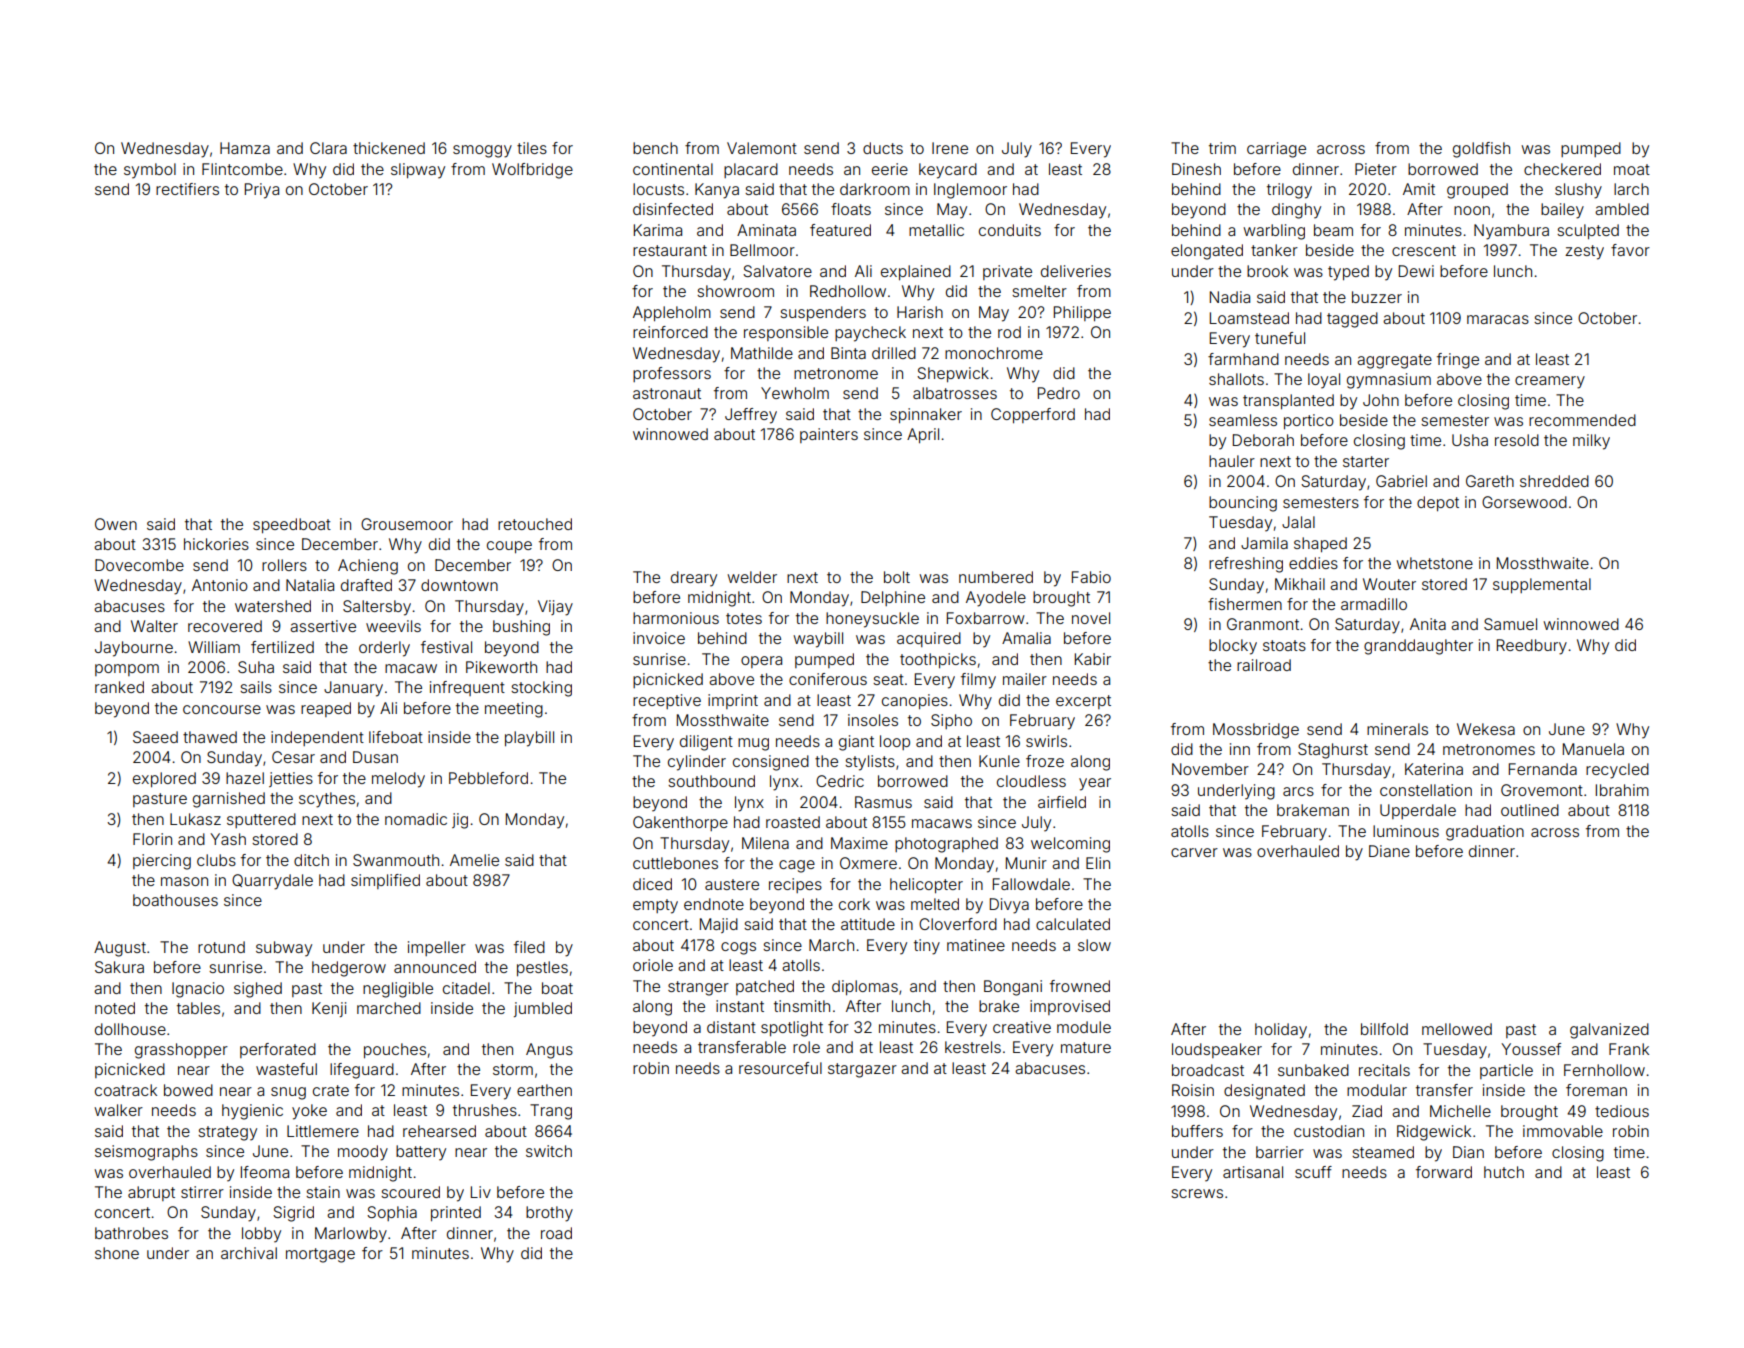 The height and width of the screenshot is (1348, 1744). Describe the element at coordinates (1438, 503) in the screenshot. I see `depot` at that location.
